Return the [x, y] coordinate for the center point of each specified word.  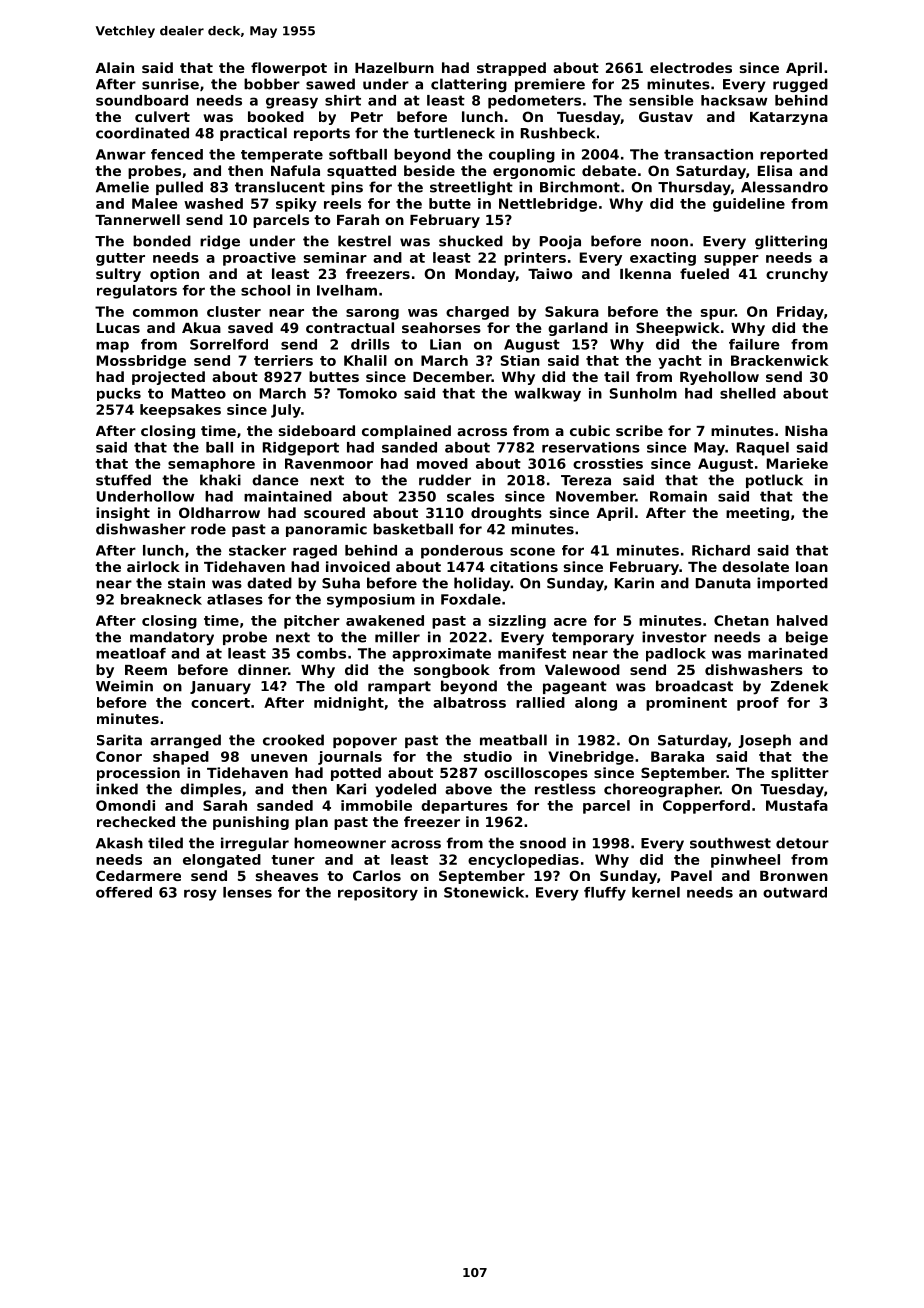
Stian [520, 360]
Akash [119, 843]
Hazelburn [394, 67]
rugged [800, 85]
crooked [293, 740]
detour [802, 843]
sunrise [170, 84]
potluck [774, 481]
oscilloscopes [536, 774]
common [165, 313]
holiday [482, 584]
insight [123, 514]
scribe [639, 430]
